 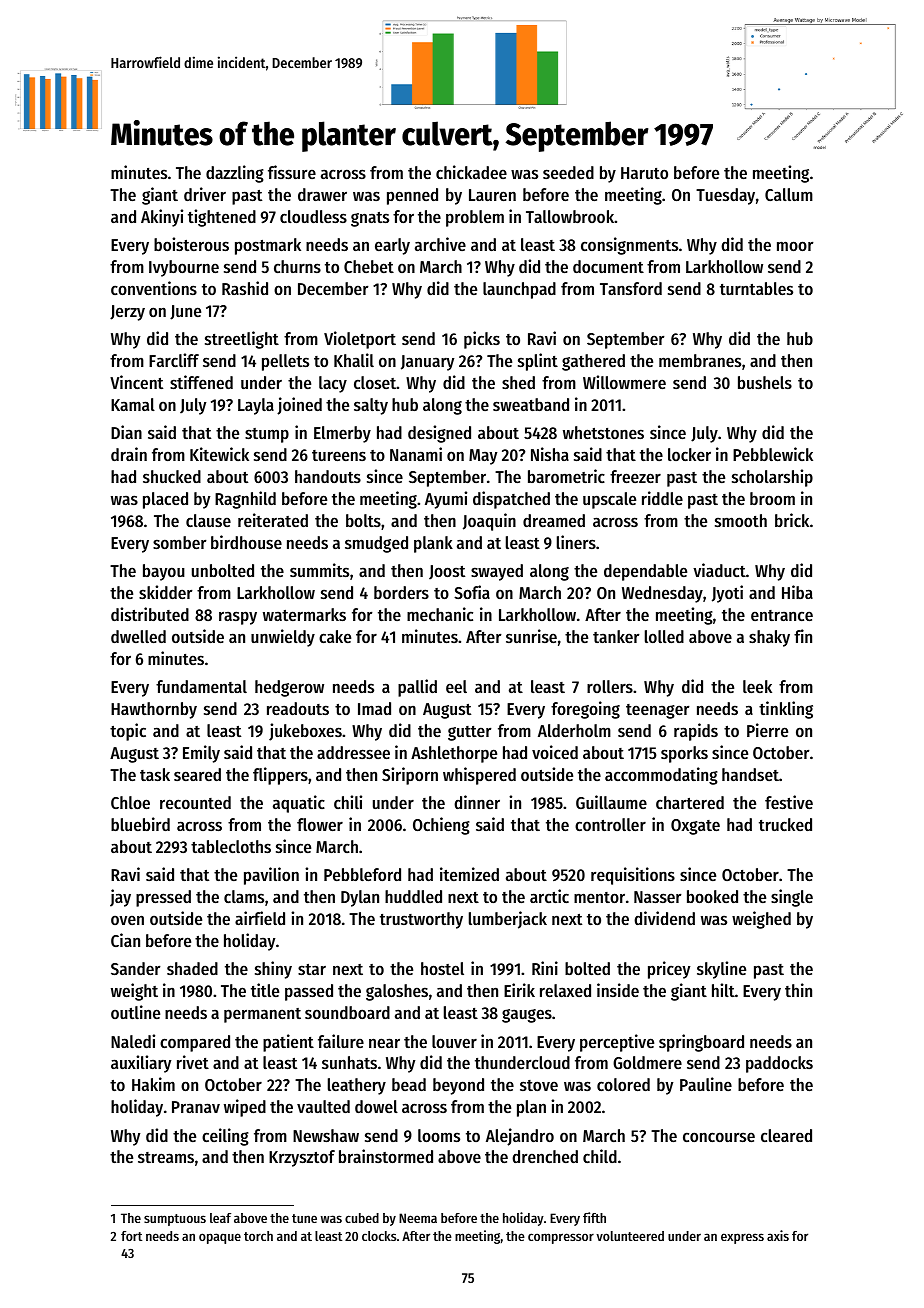 I want to click on thin, so click(x=798, y=990).
